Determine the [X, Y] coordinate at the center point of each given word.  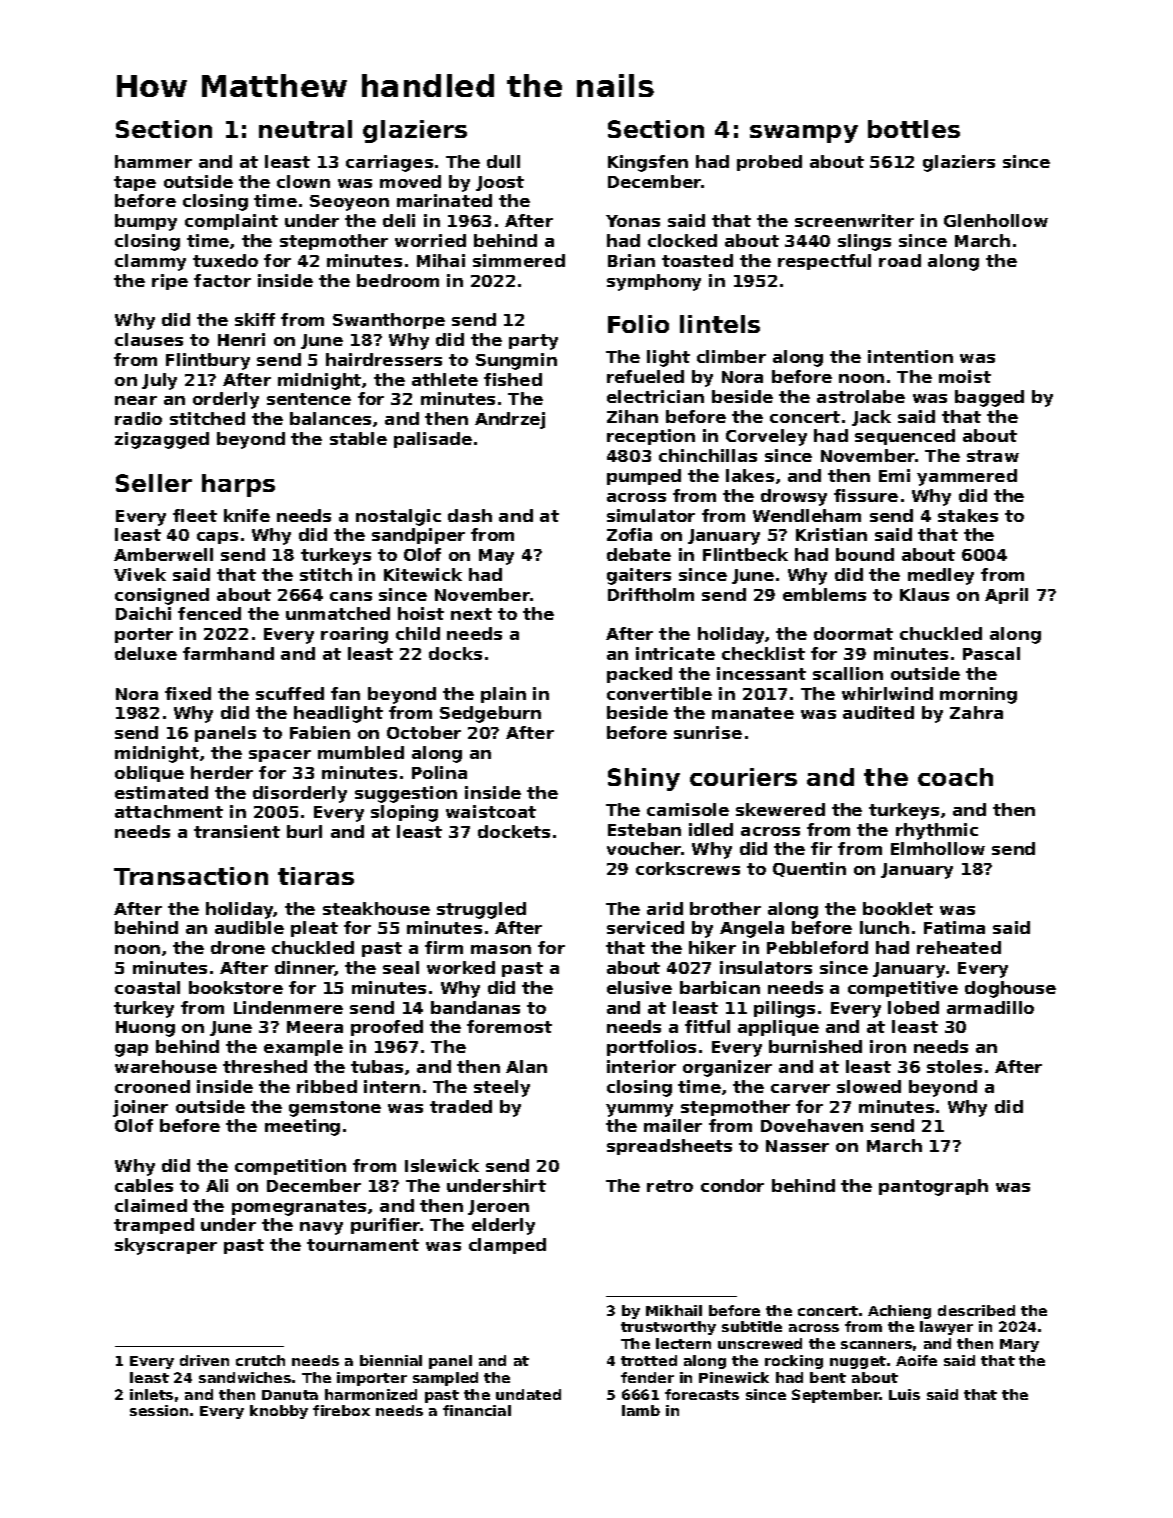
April [1006, 596]
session [159, 1410]
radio [138, 418]
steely [502, 1088]
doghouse [1010, 989]
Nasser [797, 1146]
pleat [314, 929]
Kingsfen [648, 163]
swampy [804, 134]
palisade [433, 440]
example [303, 1048]
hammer [153, 161]
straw [993, 456]
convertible [659, 693]
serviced [645, 927]
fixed [188, 693]
